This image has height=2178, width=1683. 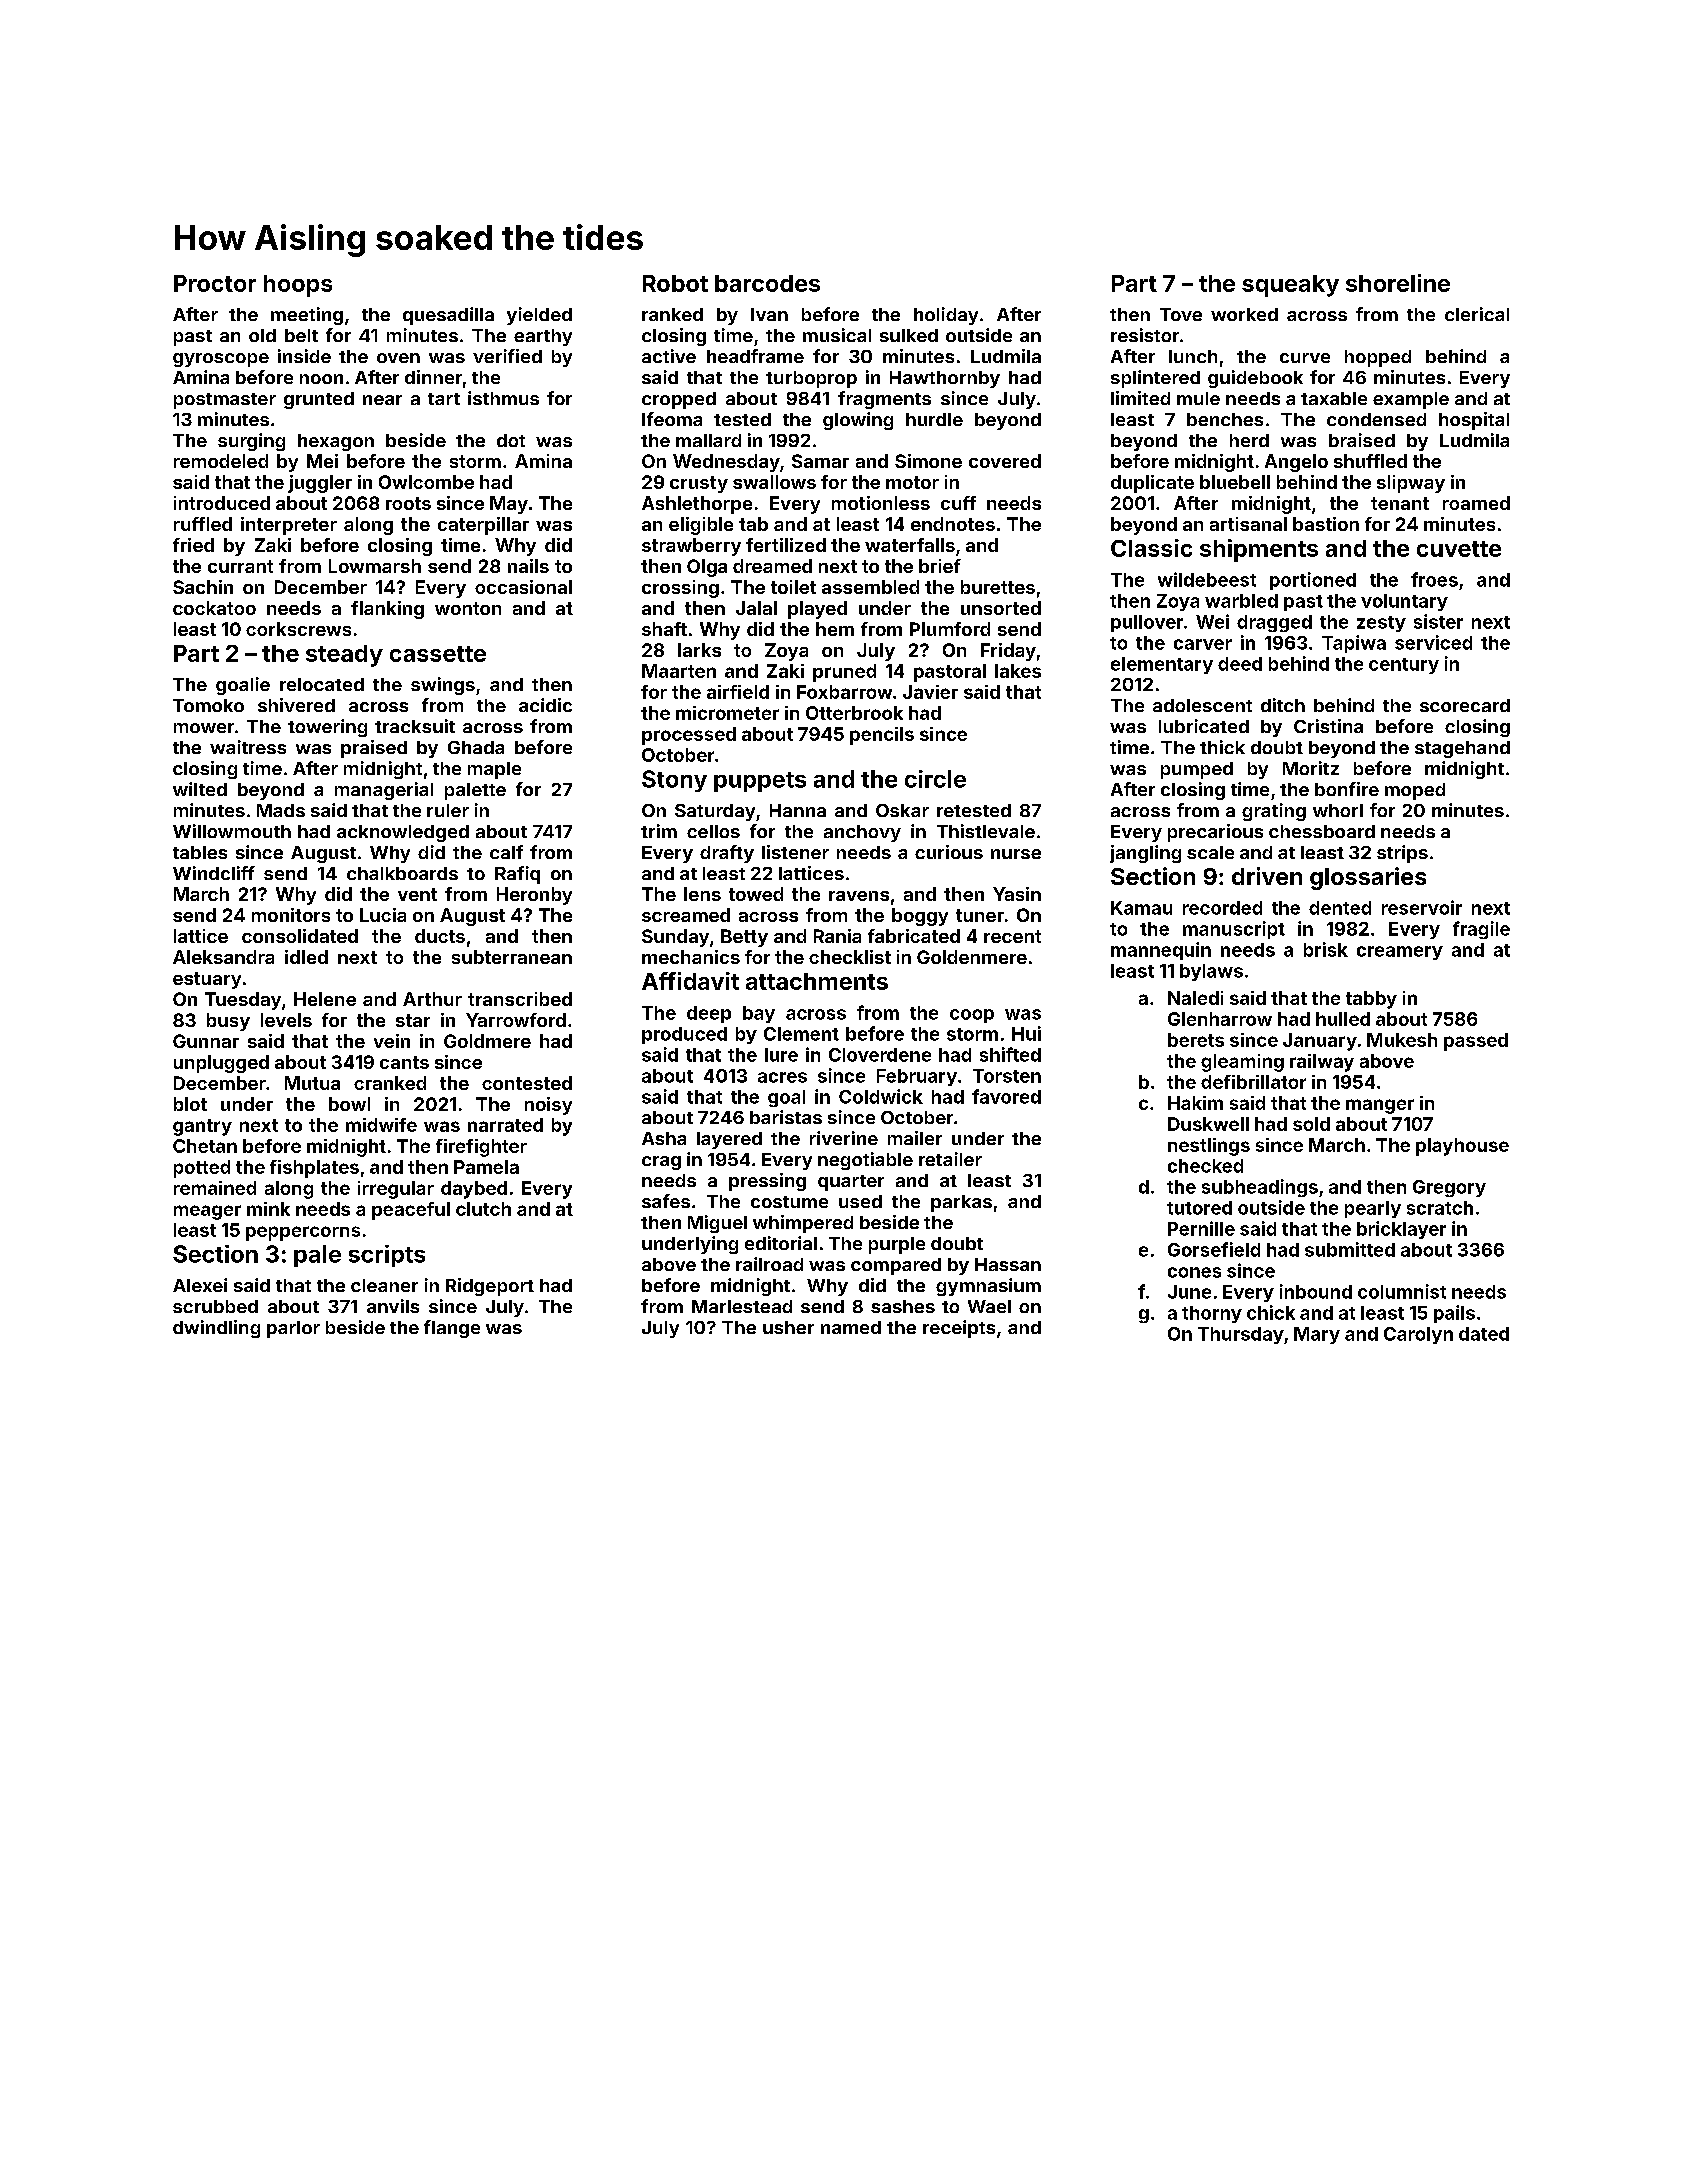 What do you see at coordinates (699, 650) in the image?
I see `larks` at bounding box center [699, 650].
